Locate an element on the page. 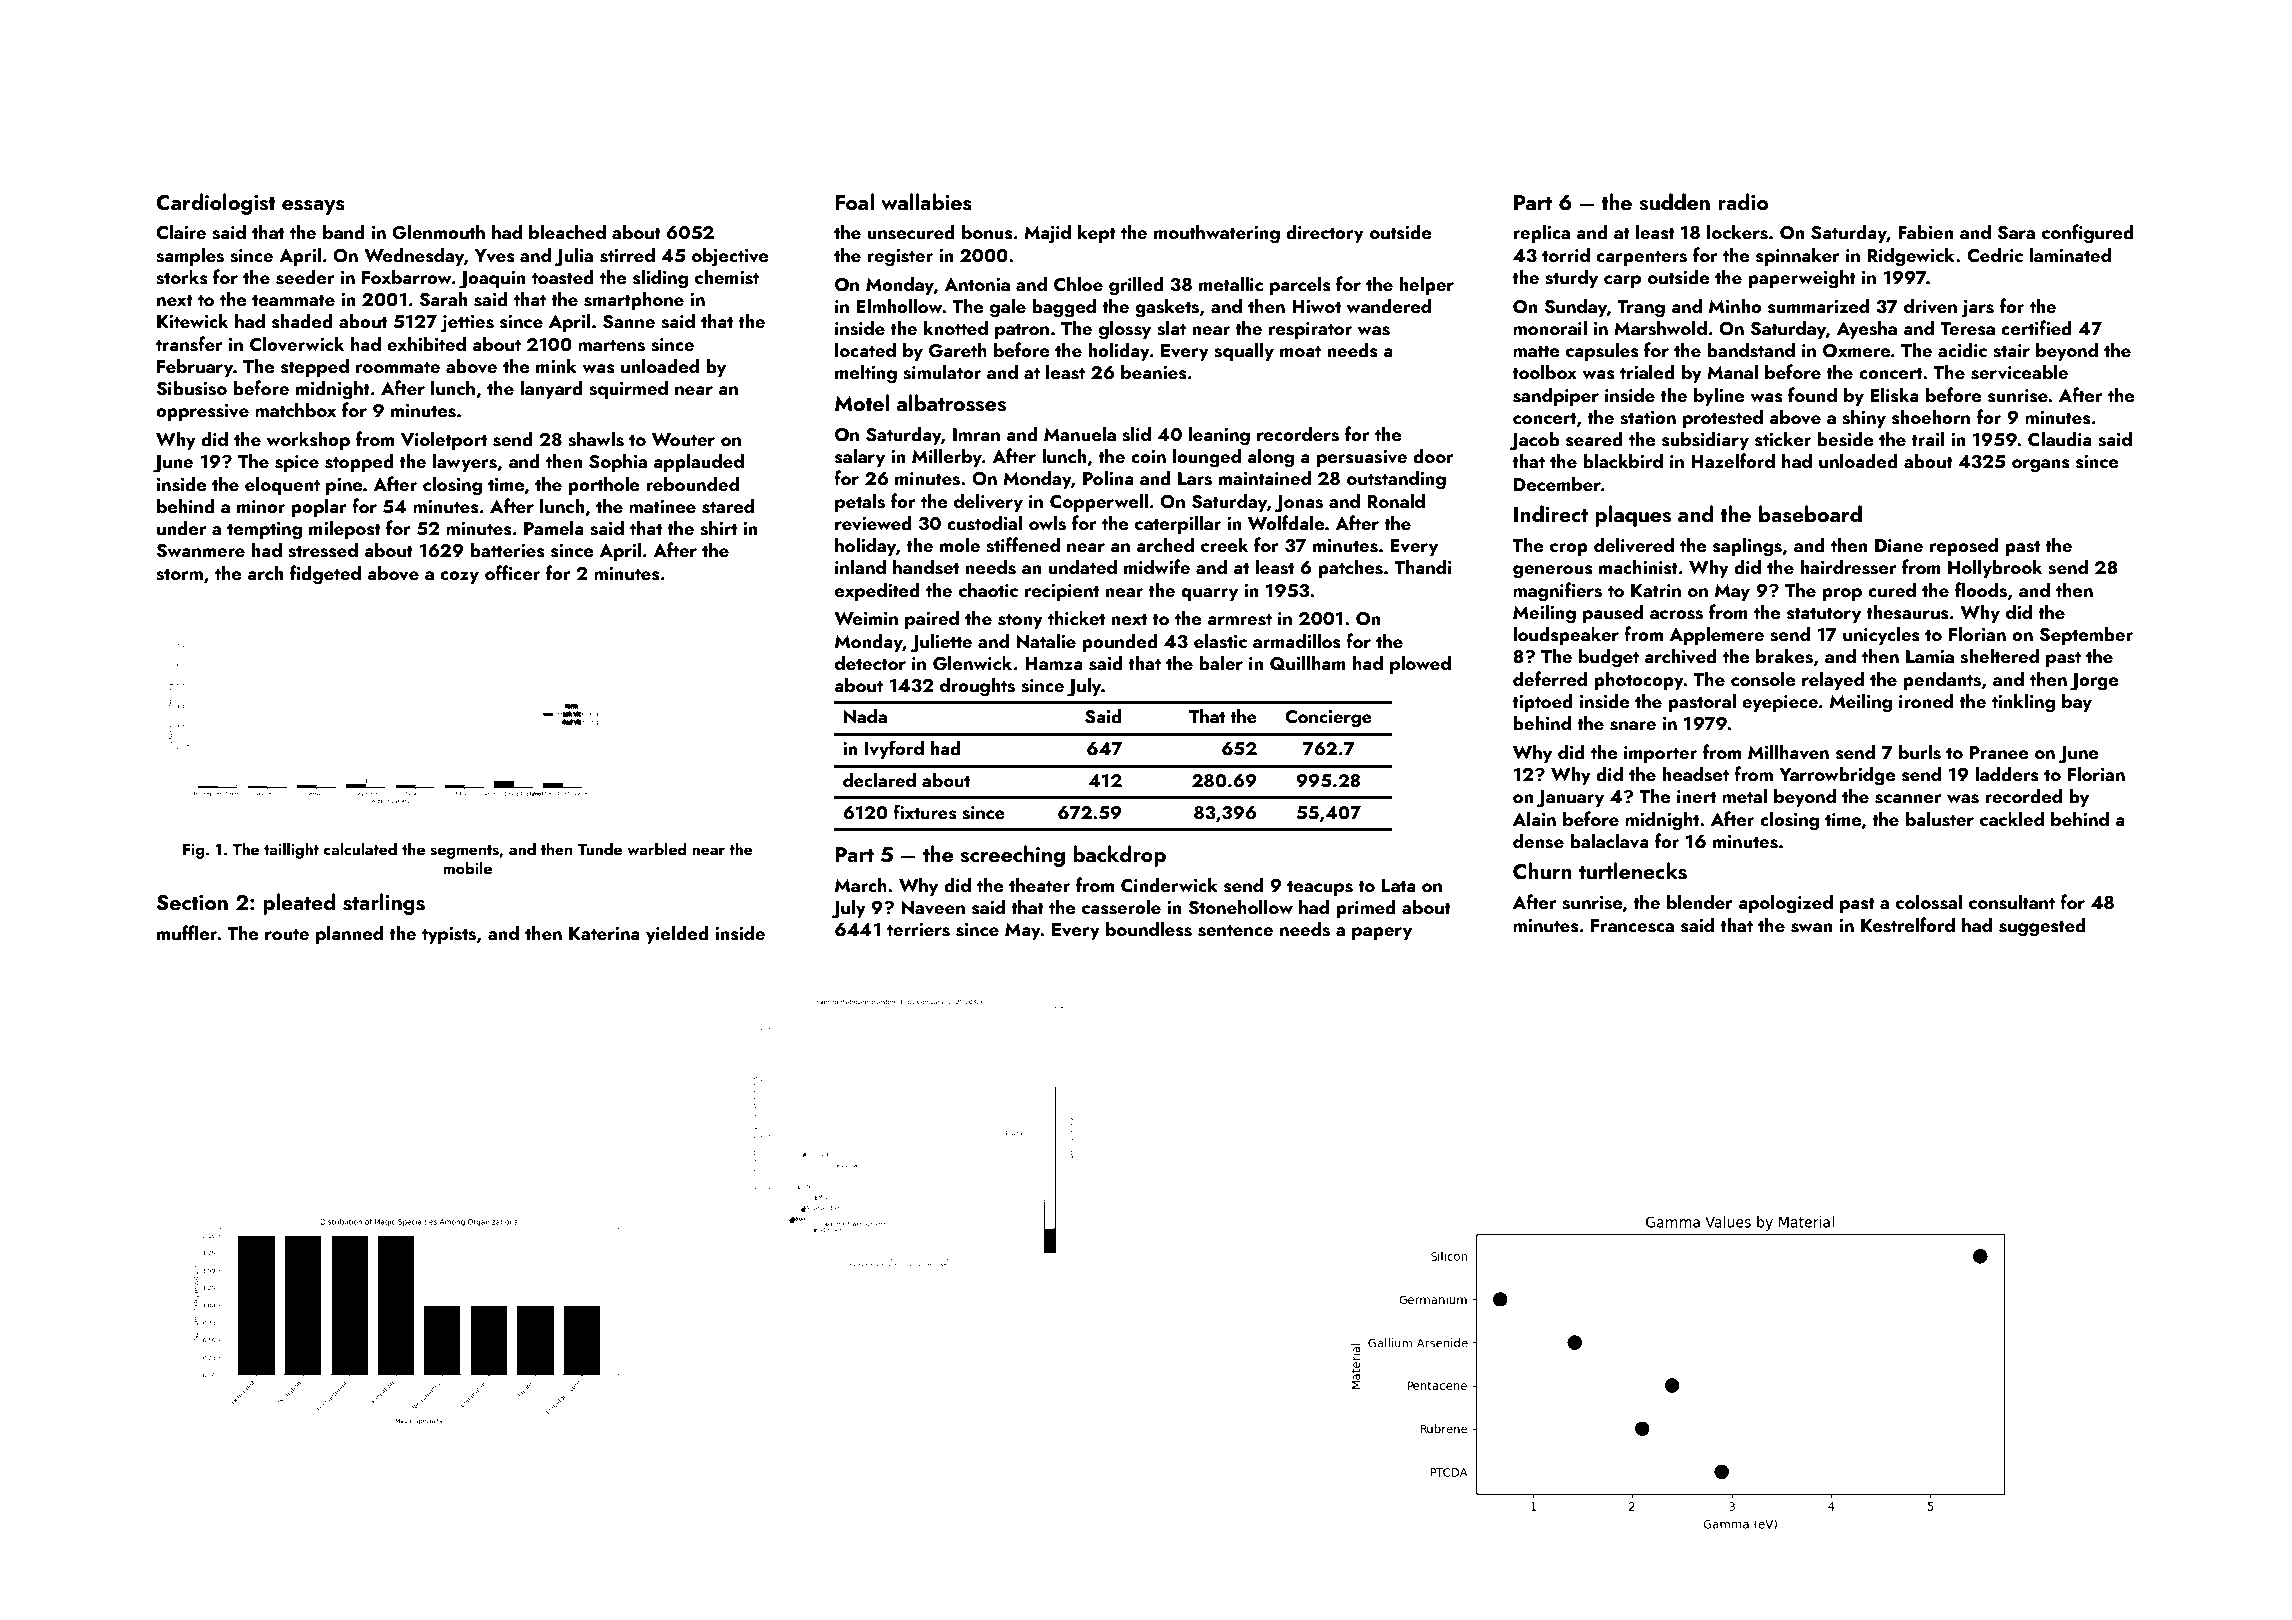 The image size is (2292, 1620). radio is located at coordinates (1743, 201).
